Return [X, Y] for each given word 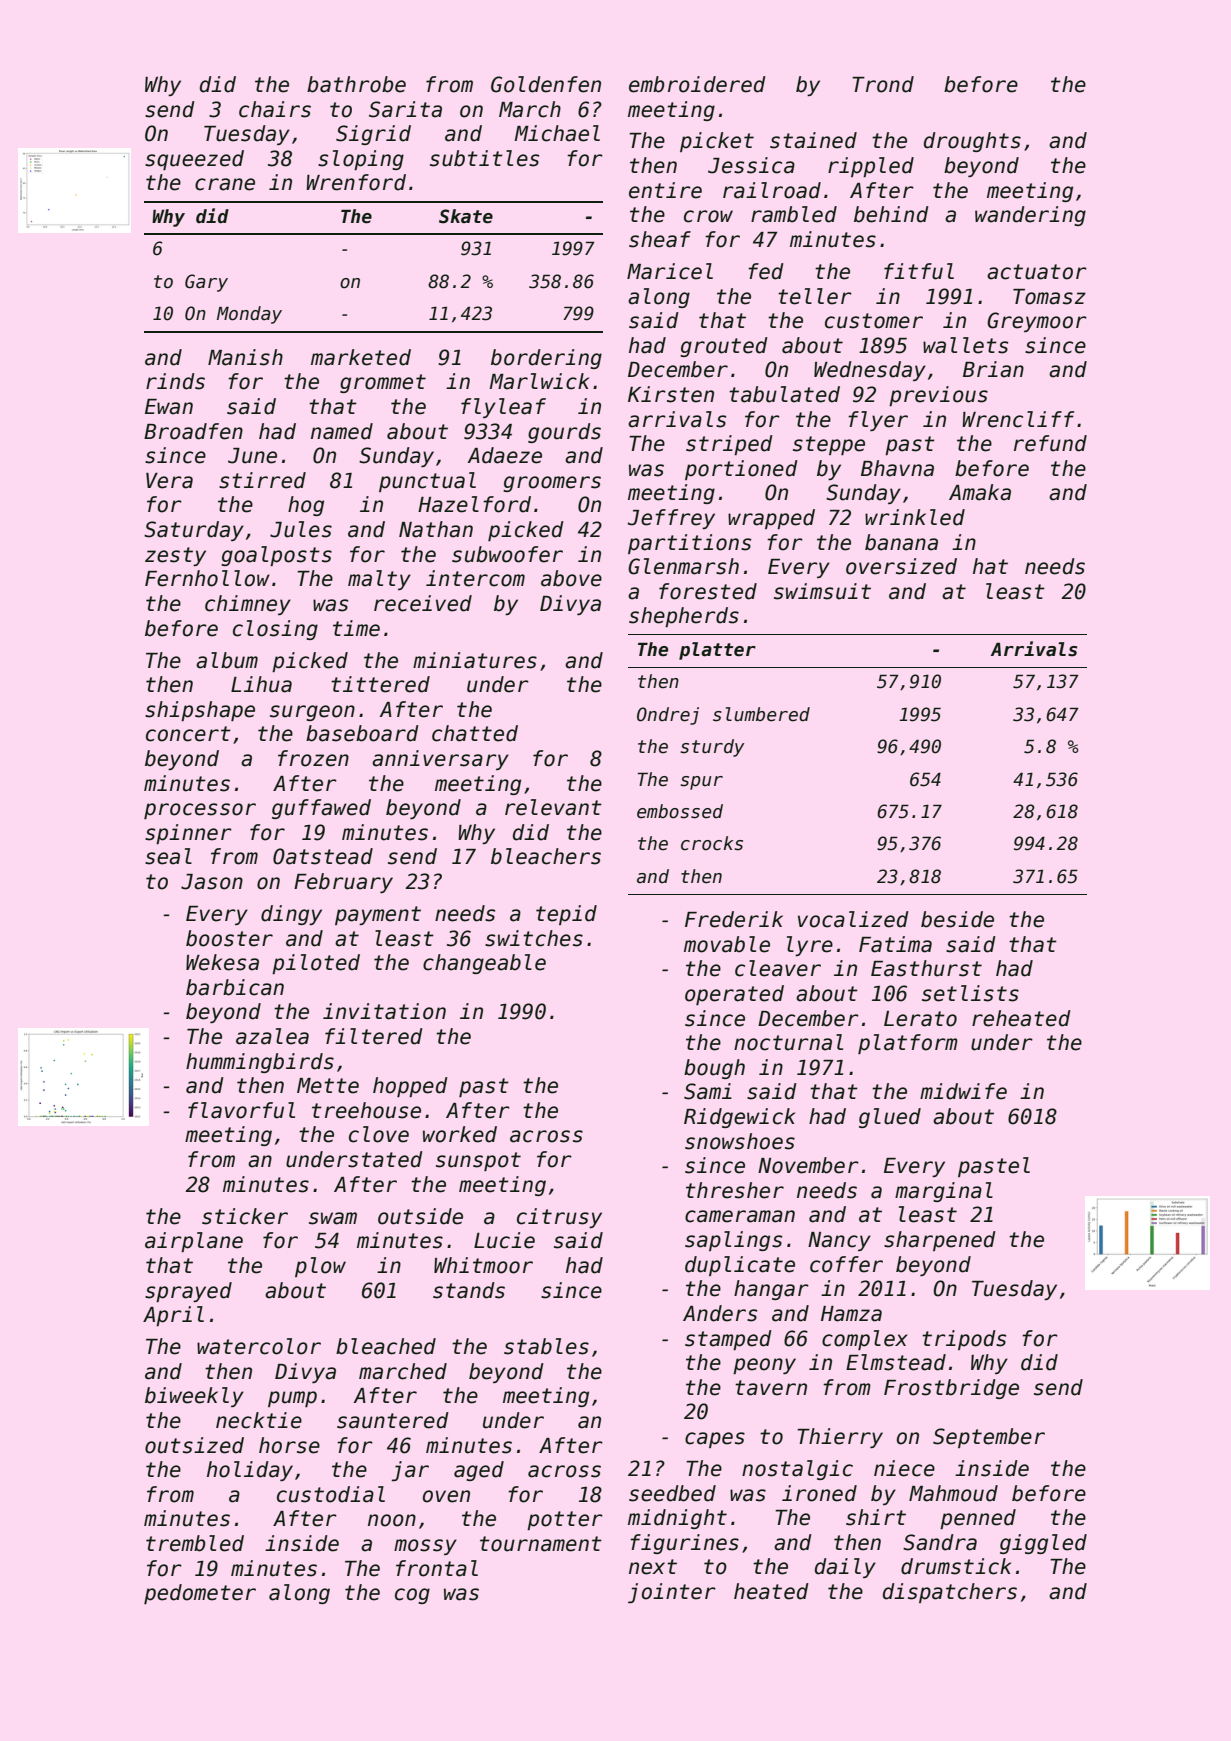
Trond [883, 84]
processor [200, 811]
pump [292, 1399]
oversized [901, 566]
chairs [275, 109]
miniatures [475, 660]
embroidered [697, 84]
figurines [684, 1544]
